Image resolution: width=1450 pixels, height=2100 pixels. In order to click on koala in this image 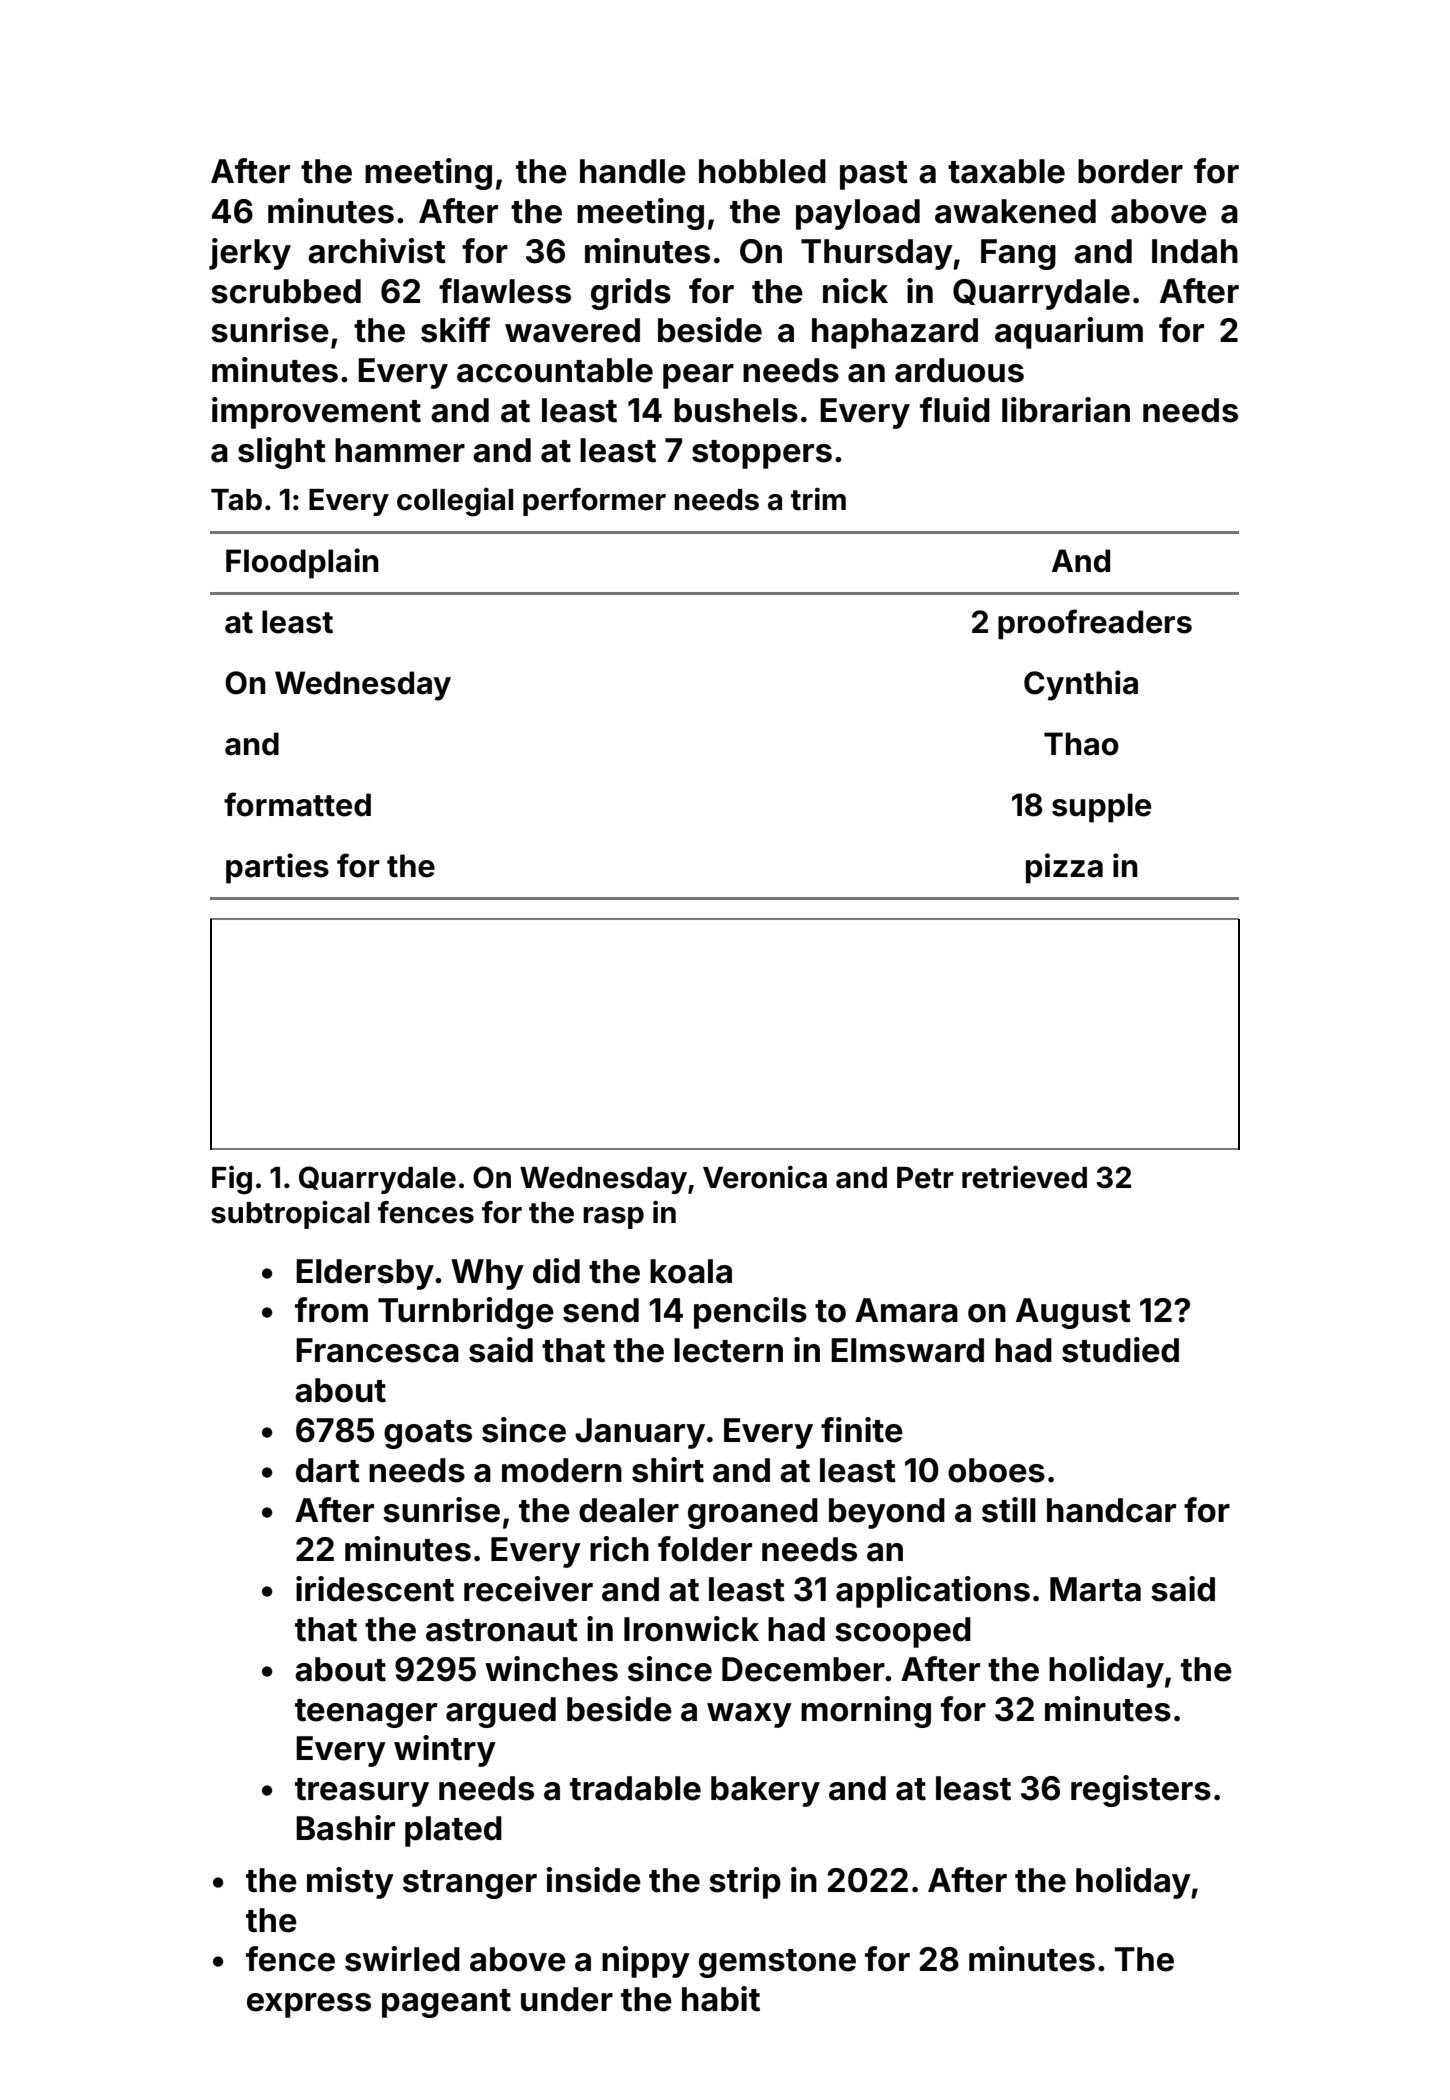, I will do `click(691, 1271)`.
